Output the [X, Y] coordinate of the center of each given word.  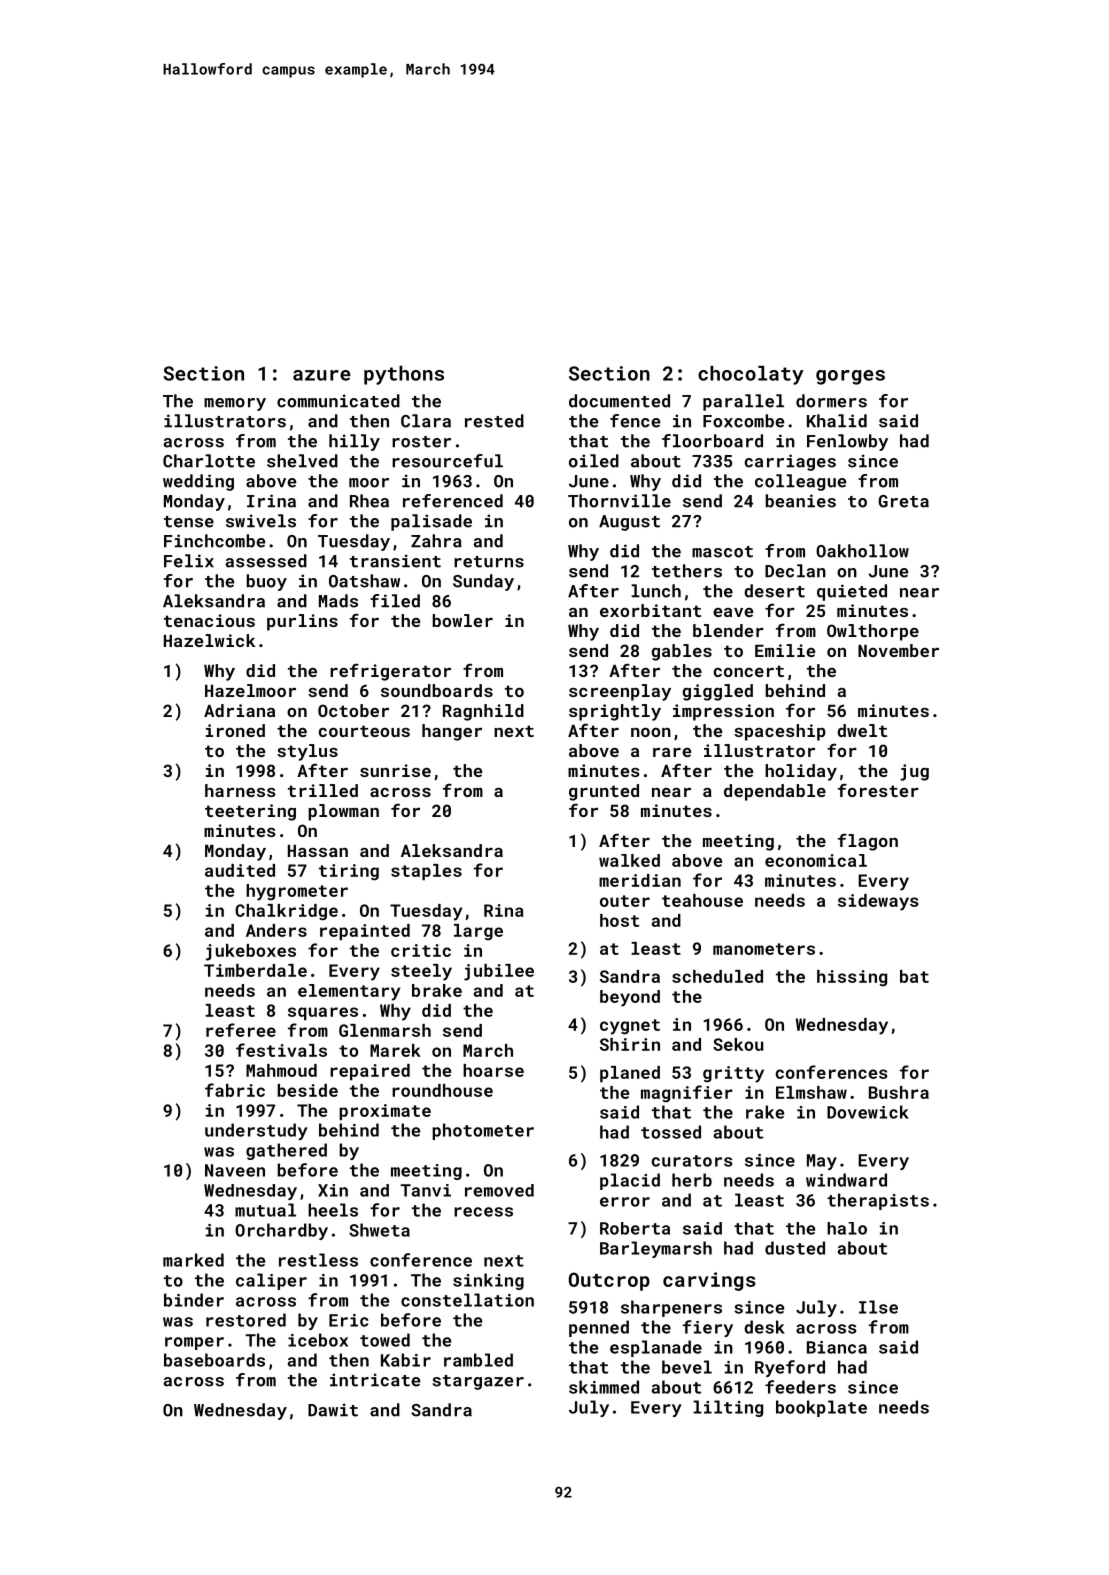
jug [914, 772]
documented [619, 401]
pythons [404, 375]
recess [483, 1212]
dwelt [862, 730]
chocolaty [751, 375]
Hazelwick [209, 640]
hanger [452, 732]
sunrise [395, 770]
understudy [256, 1131]
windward [846, 1180]
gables [681, 652]
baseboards [214, 1360]
